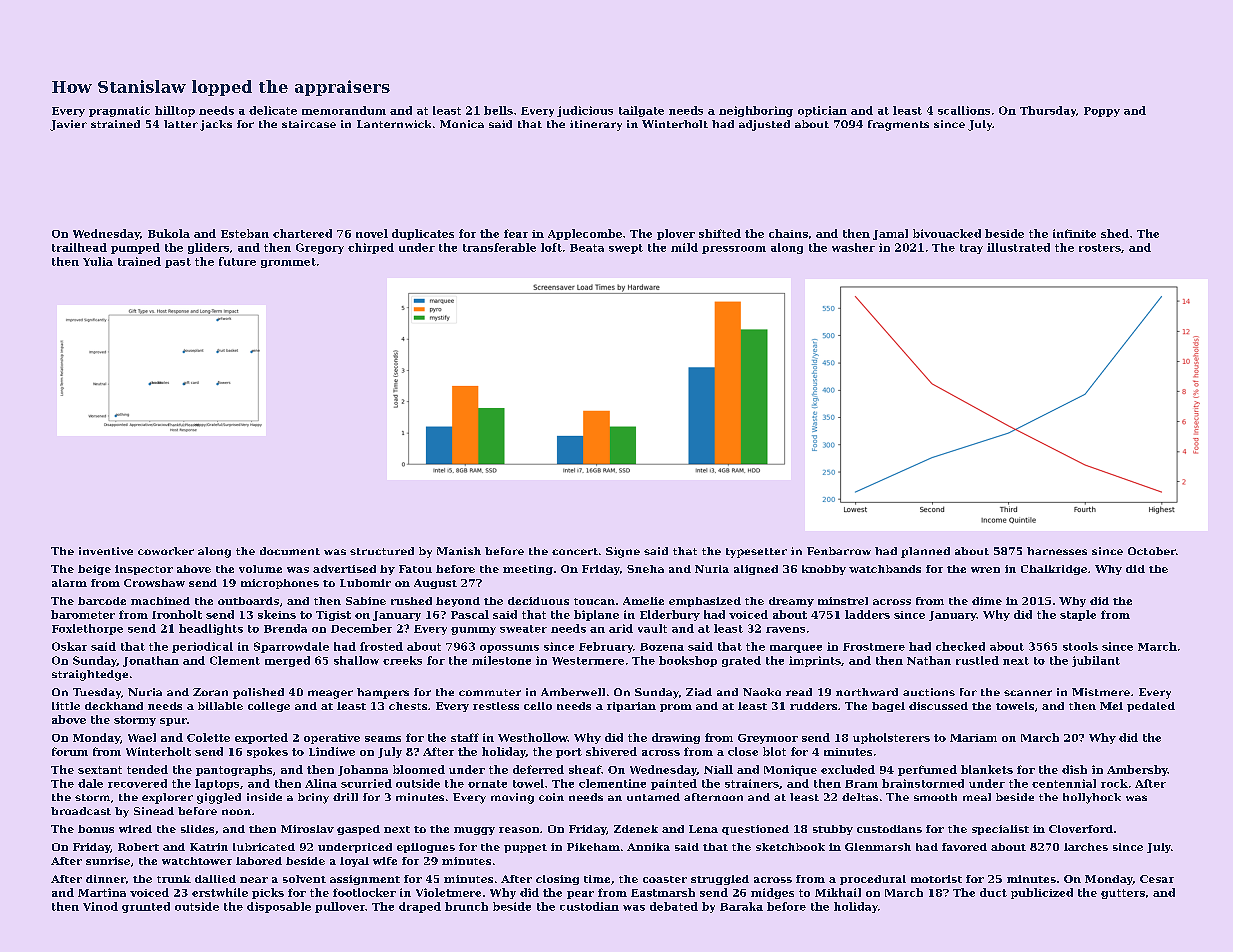  Describe the element at coordinates (1100, 248) in the page. I see `rosters` at that location.
